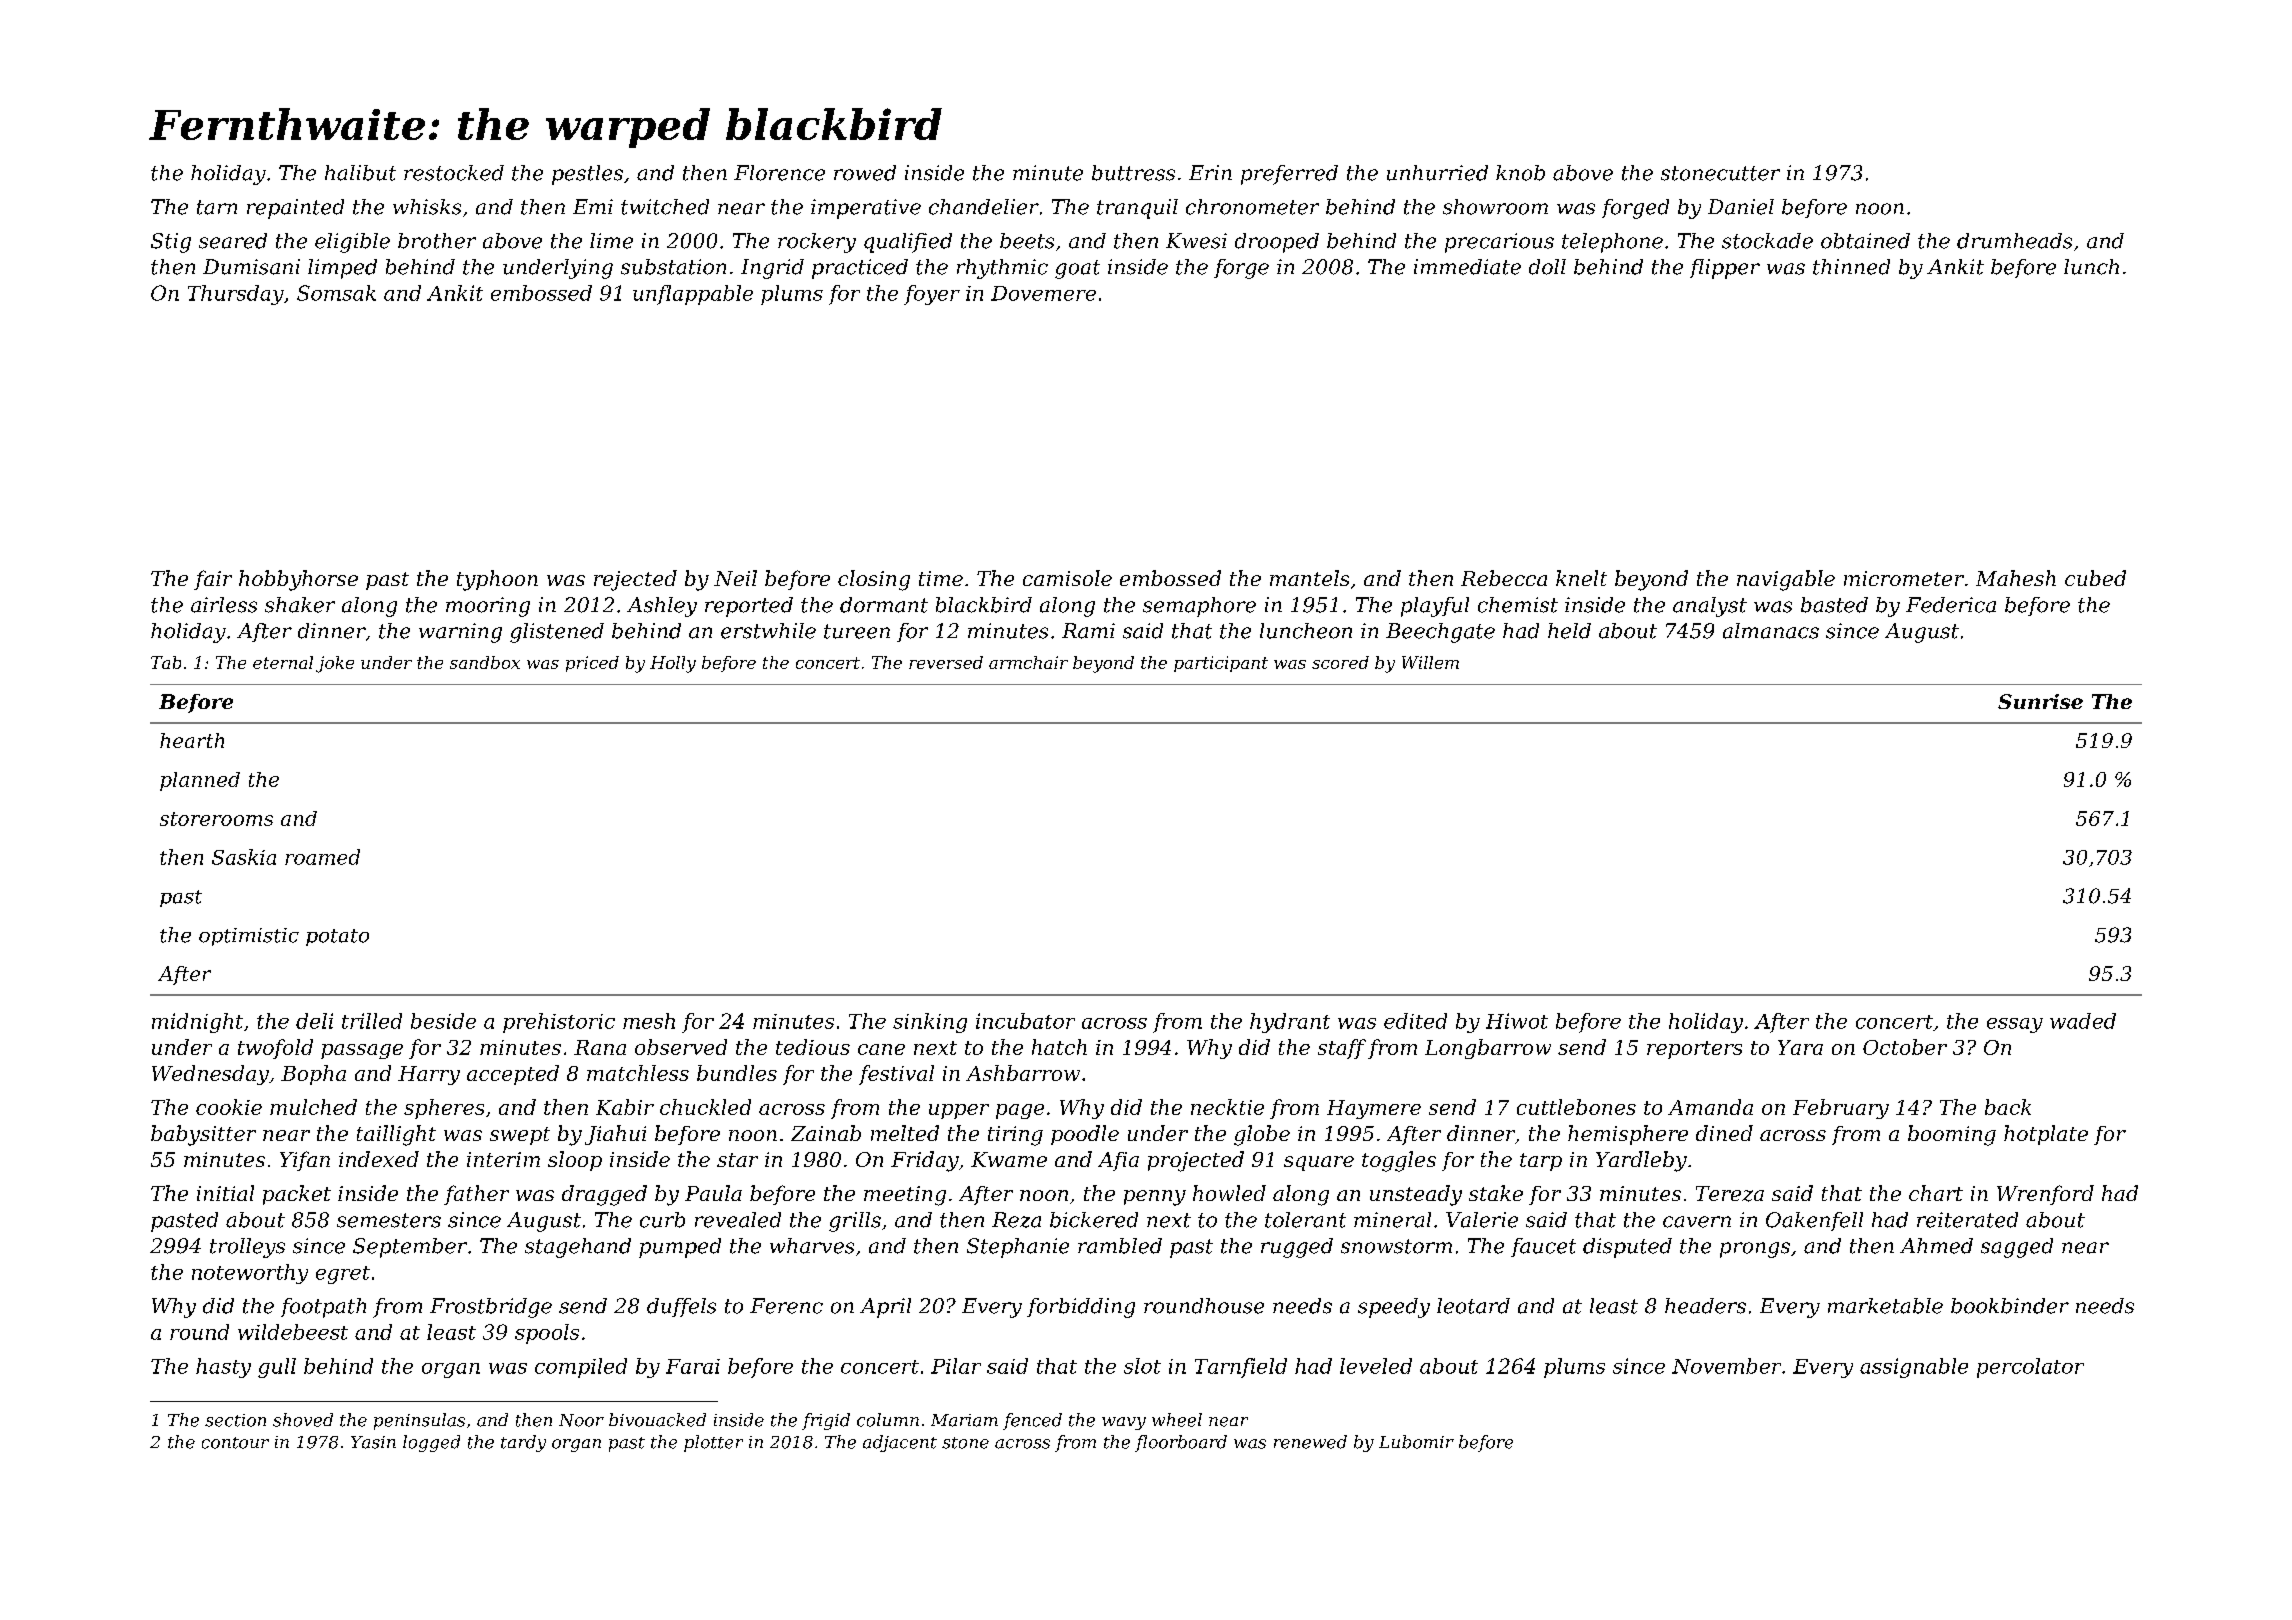  I want to click on Frostbridge, so click(491, 1308).
